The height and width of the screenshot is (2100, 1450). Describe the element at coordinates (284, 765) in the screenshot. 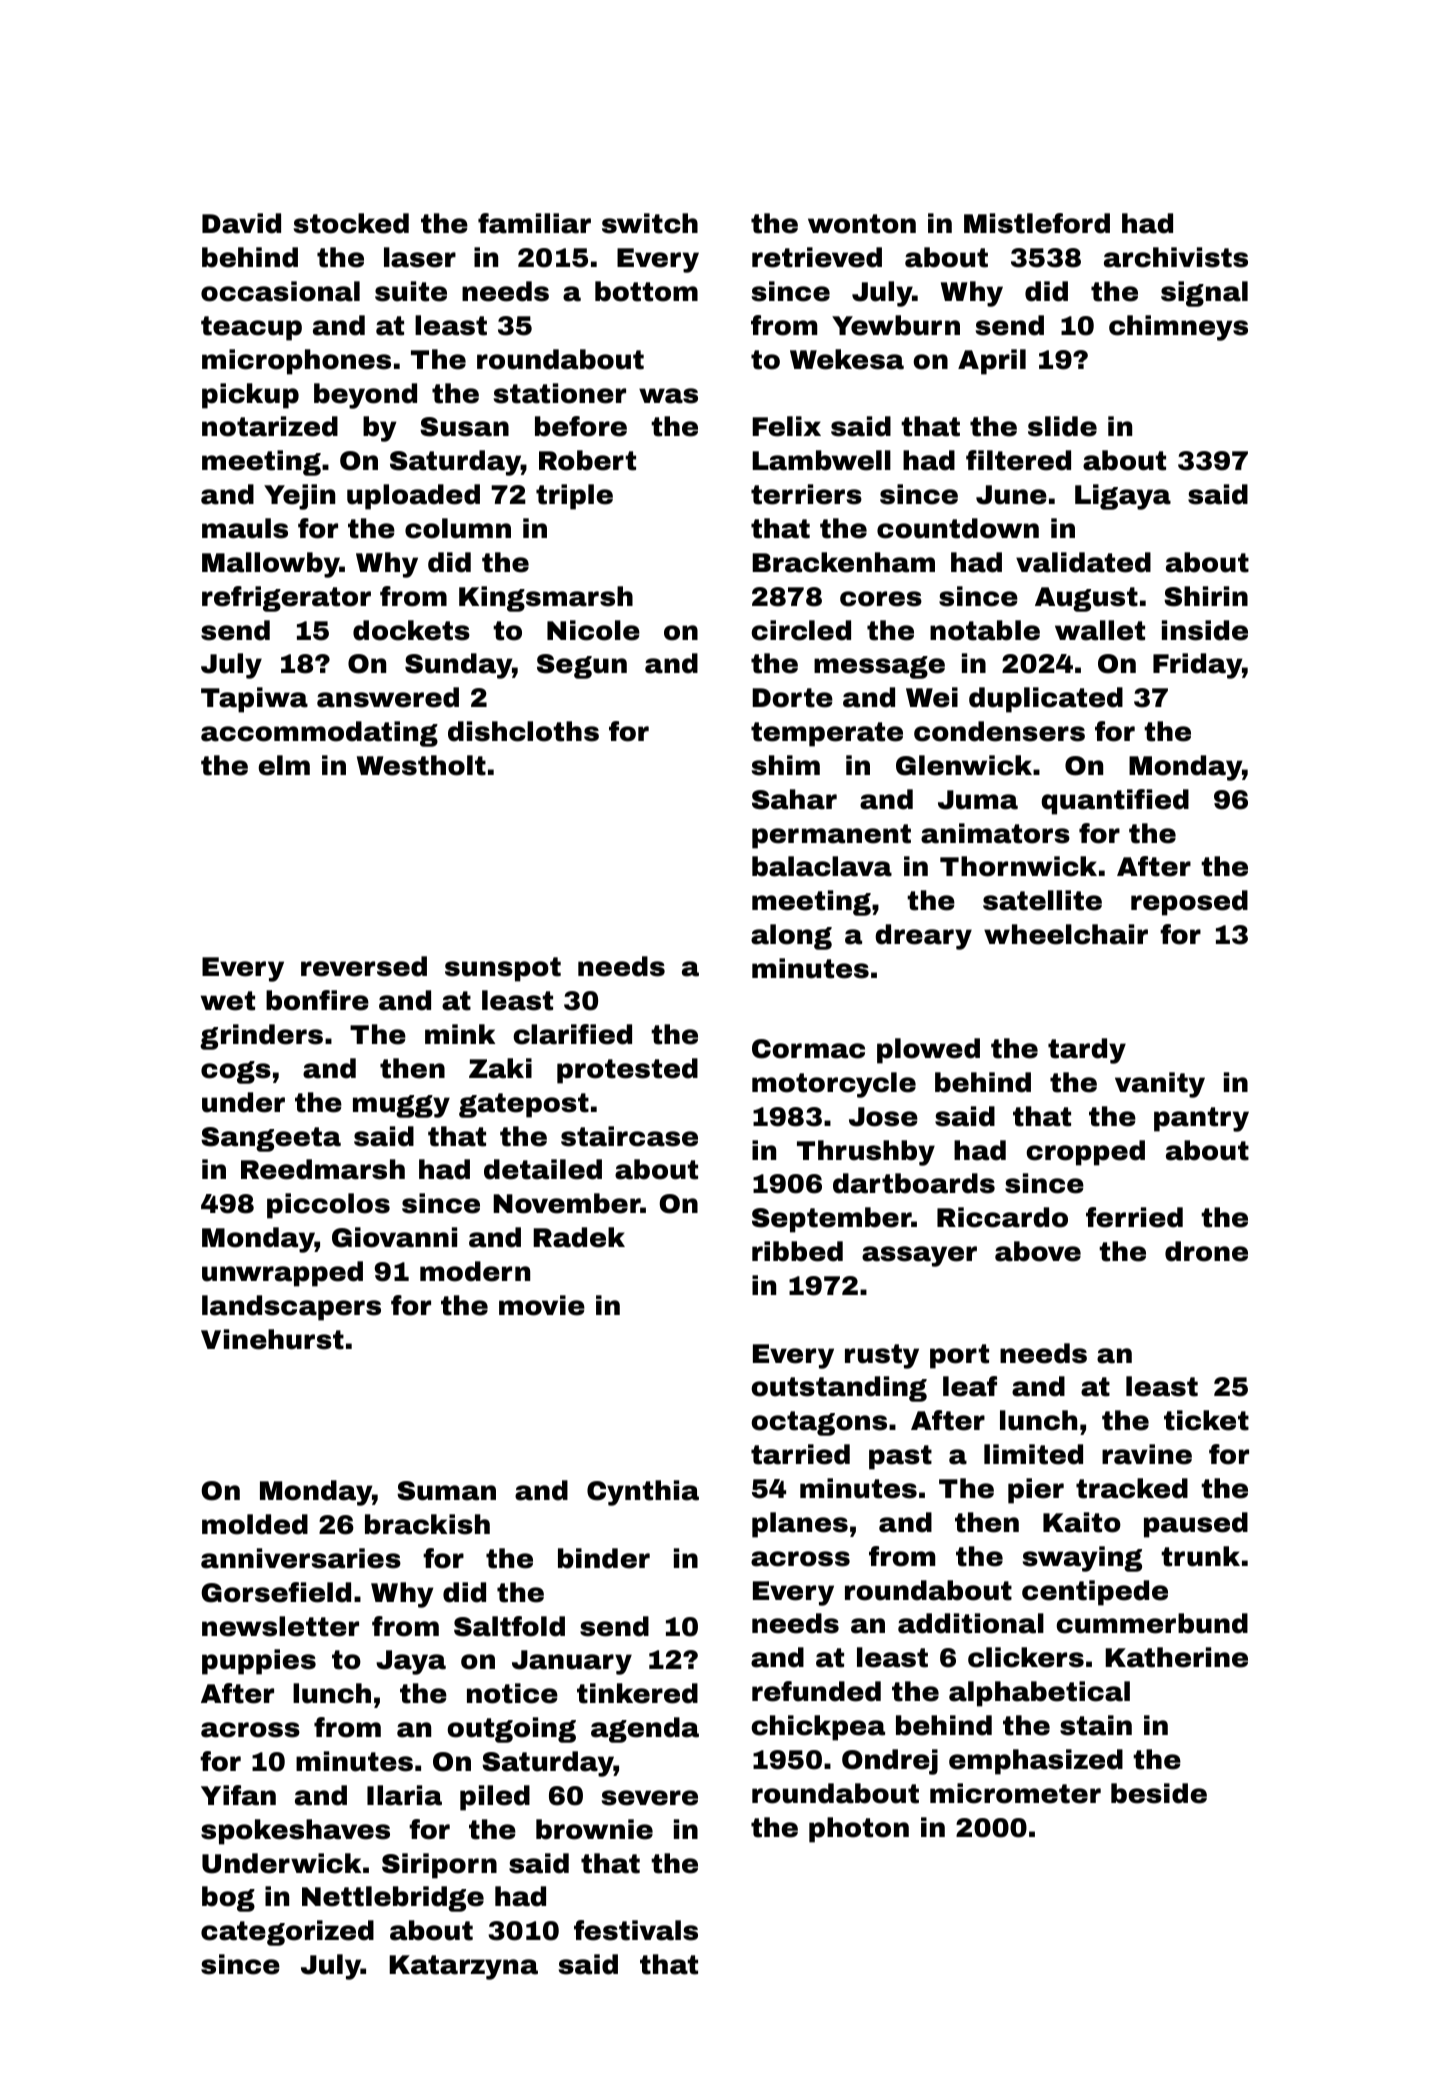

I see `elm` at that location.
